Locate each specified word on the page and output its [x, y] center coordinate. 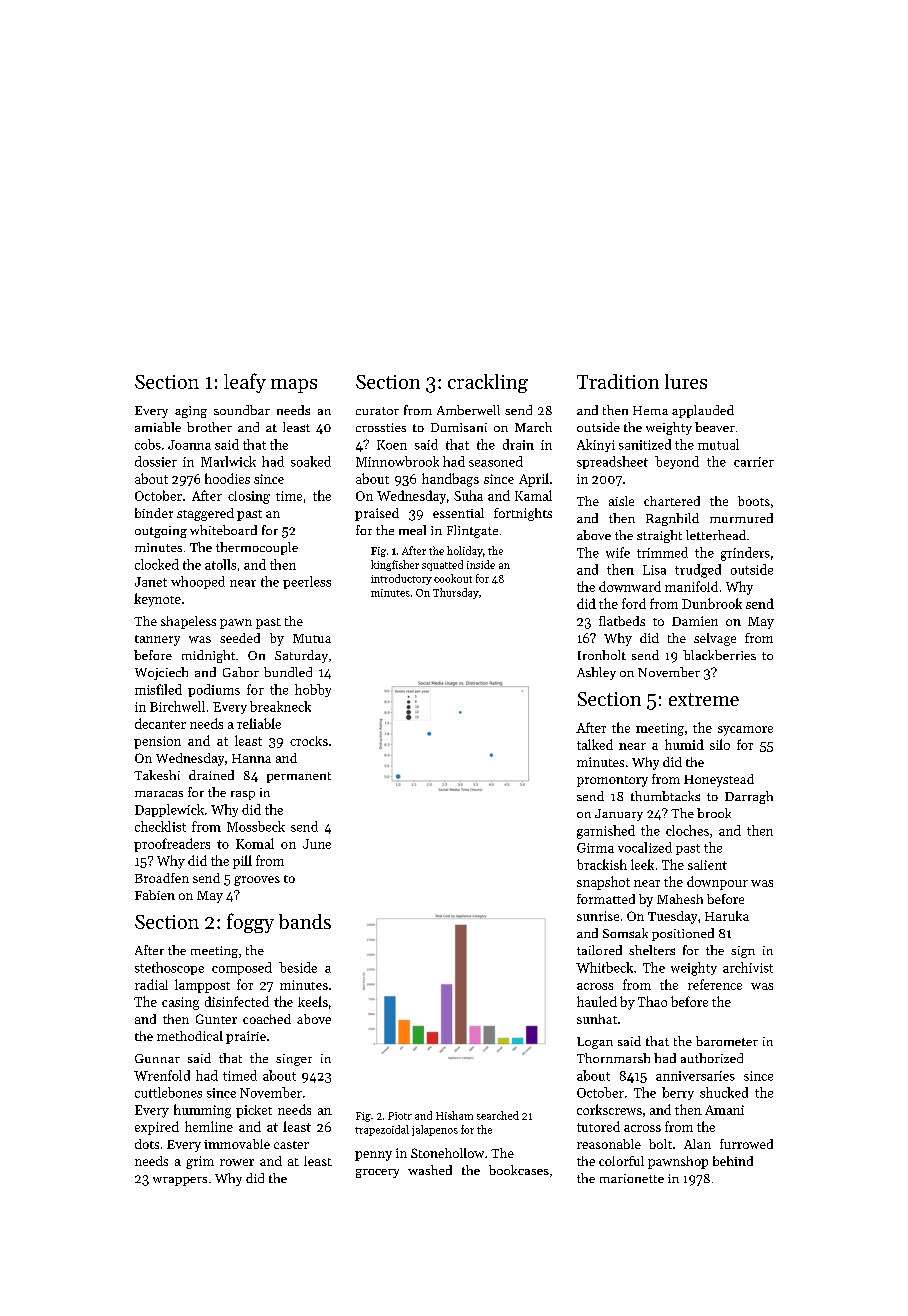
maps [294, 386]
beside [298, 967]
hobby [313, 690]
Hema [650, 410]
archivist [748, 967]
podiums [214, 690]
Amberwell [468, 410]
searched [498, 1115]
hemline [209, 1126]
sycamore [745, 731]
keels [313, 1001]
